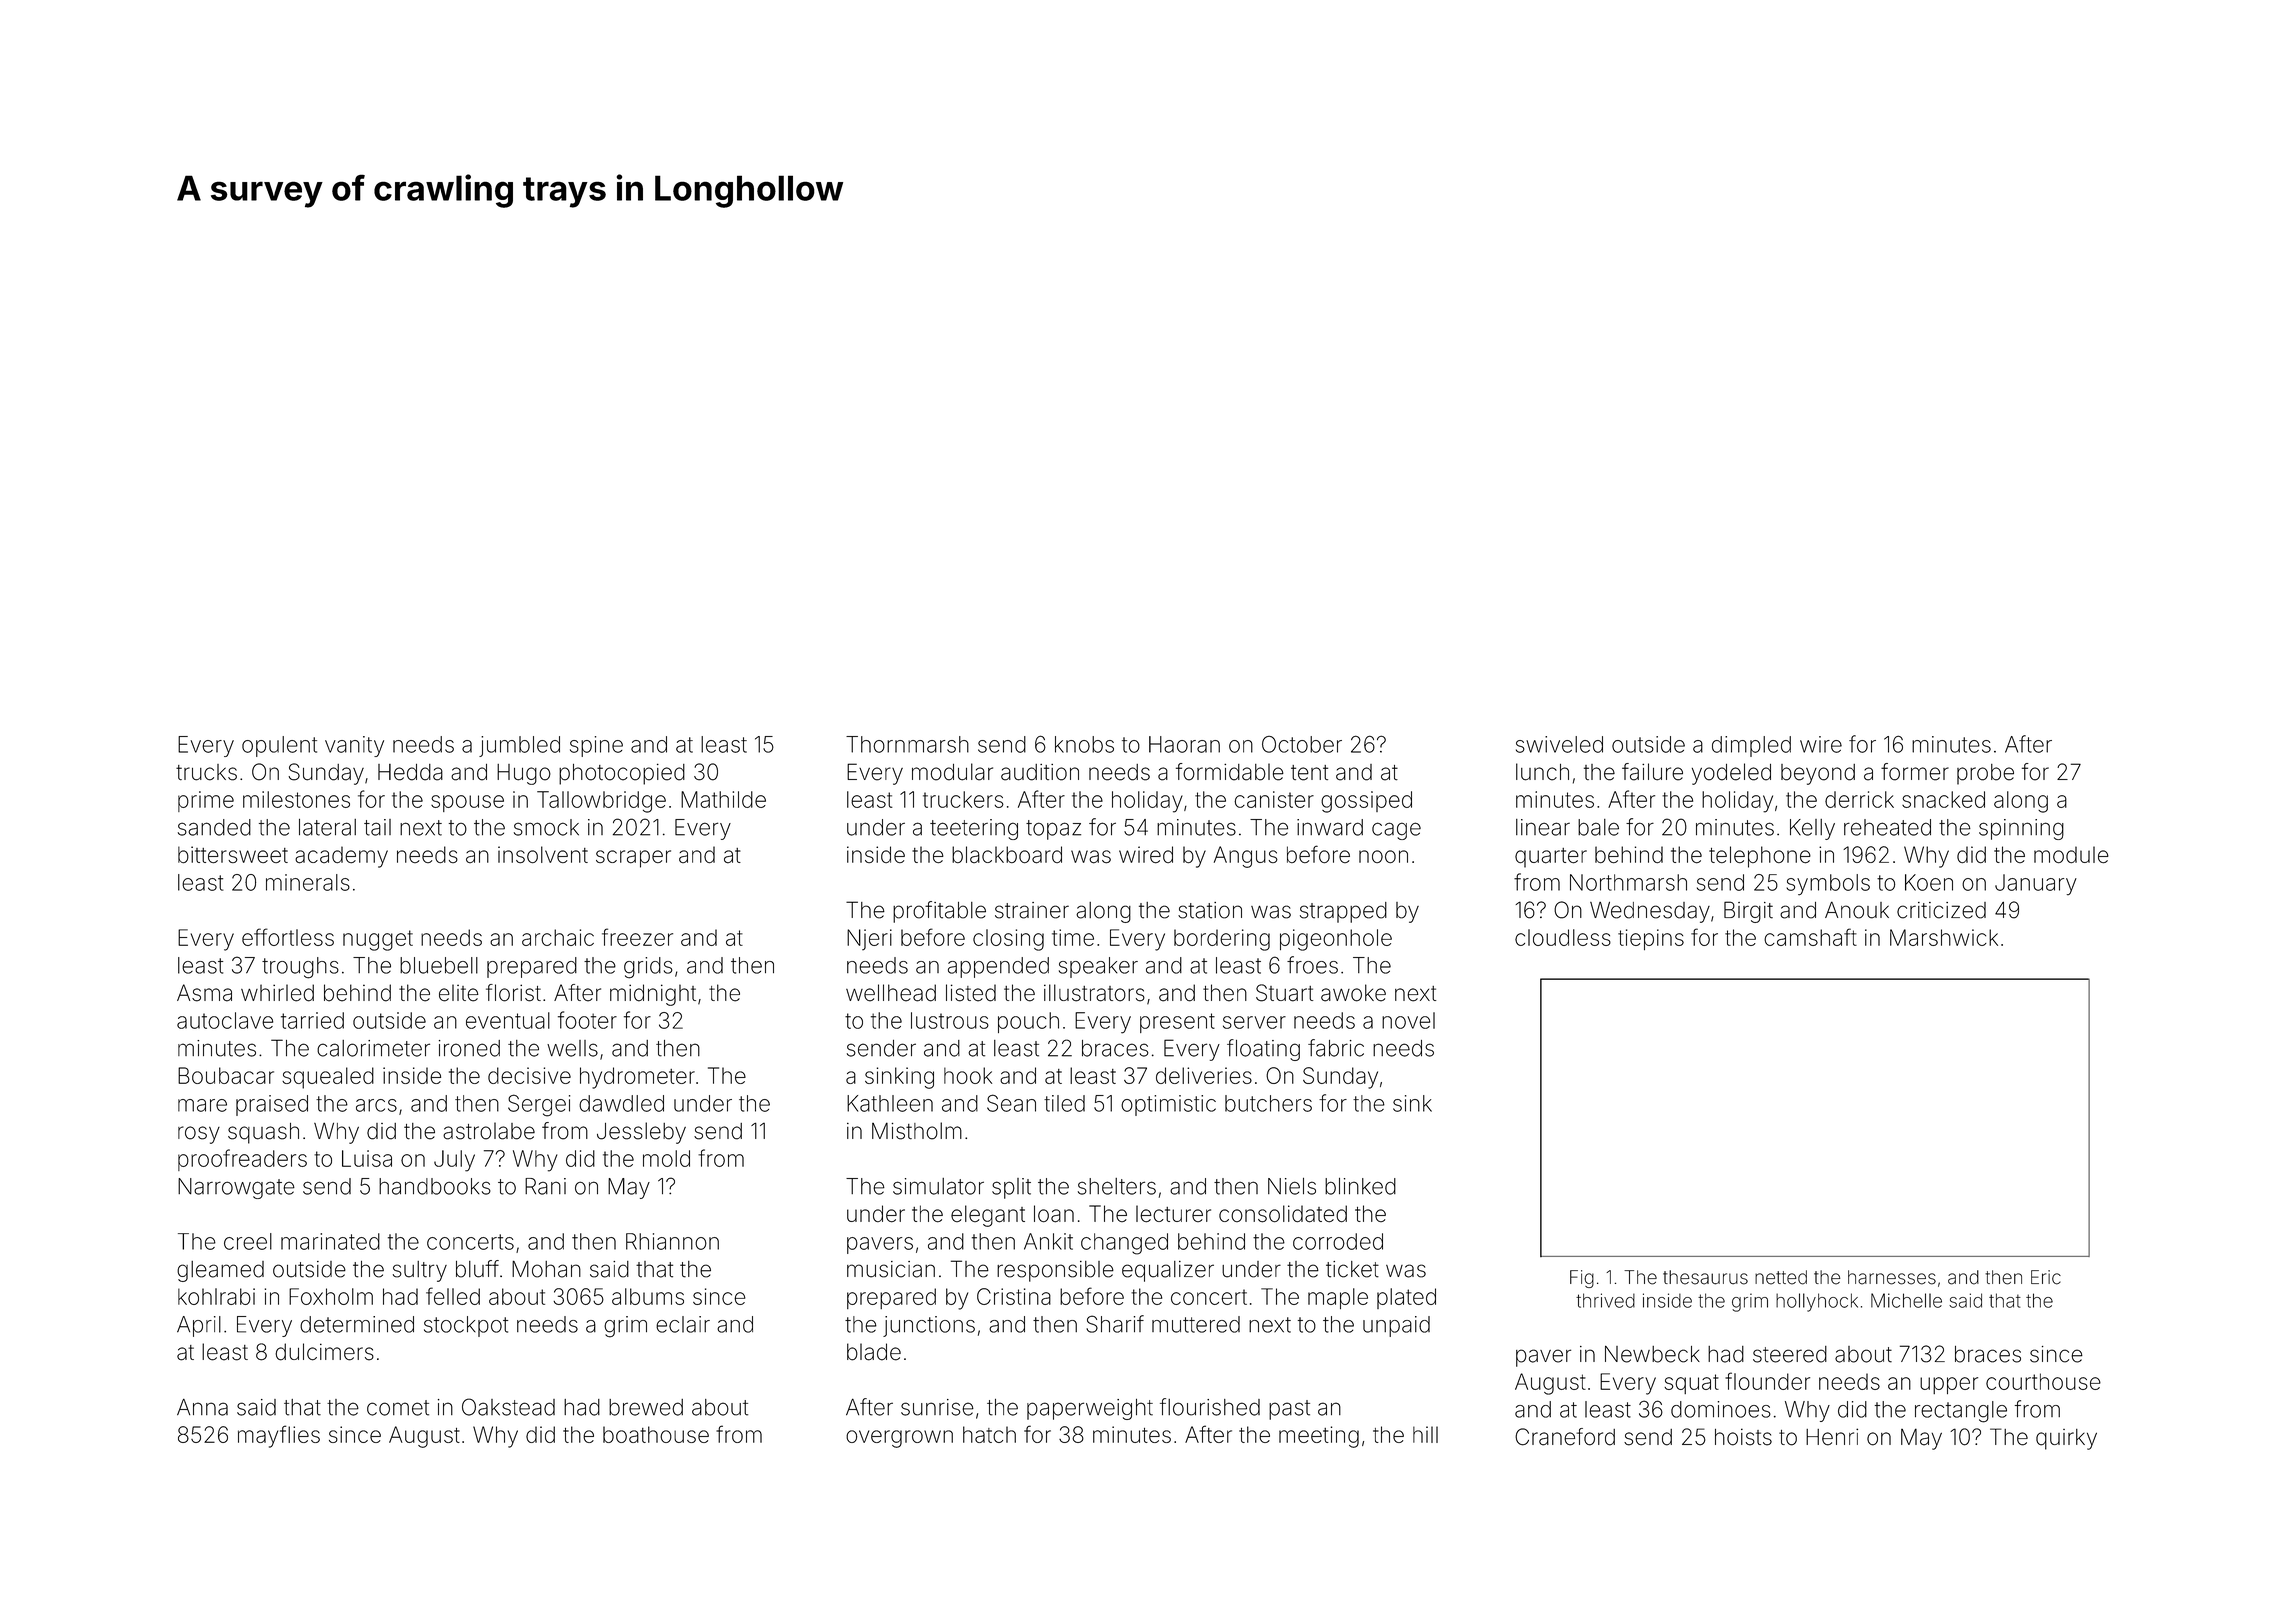 This page has height=1620, width=2292. I want to click on overgrown, so click(899, 1439).
